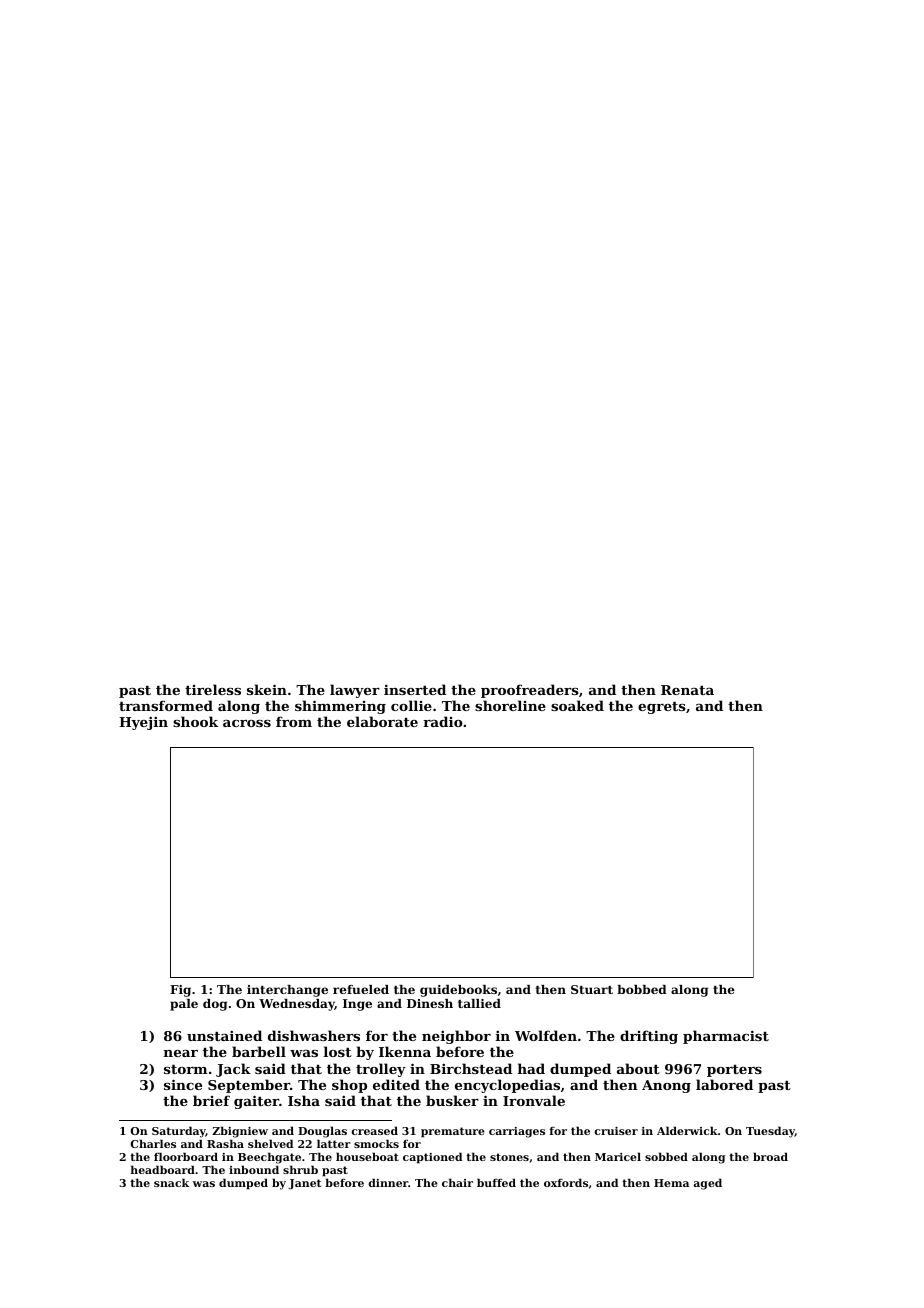  What do you see at coordinates (687, 690) in the document?
I see `Renata` at bounding box center [687, 690].
